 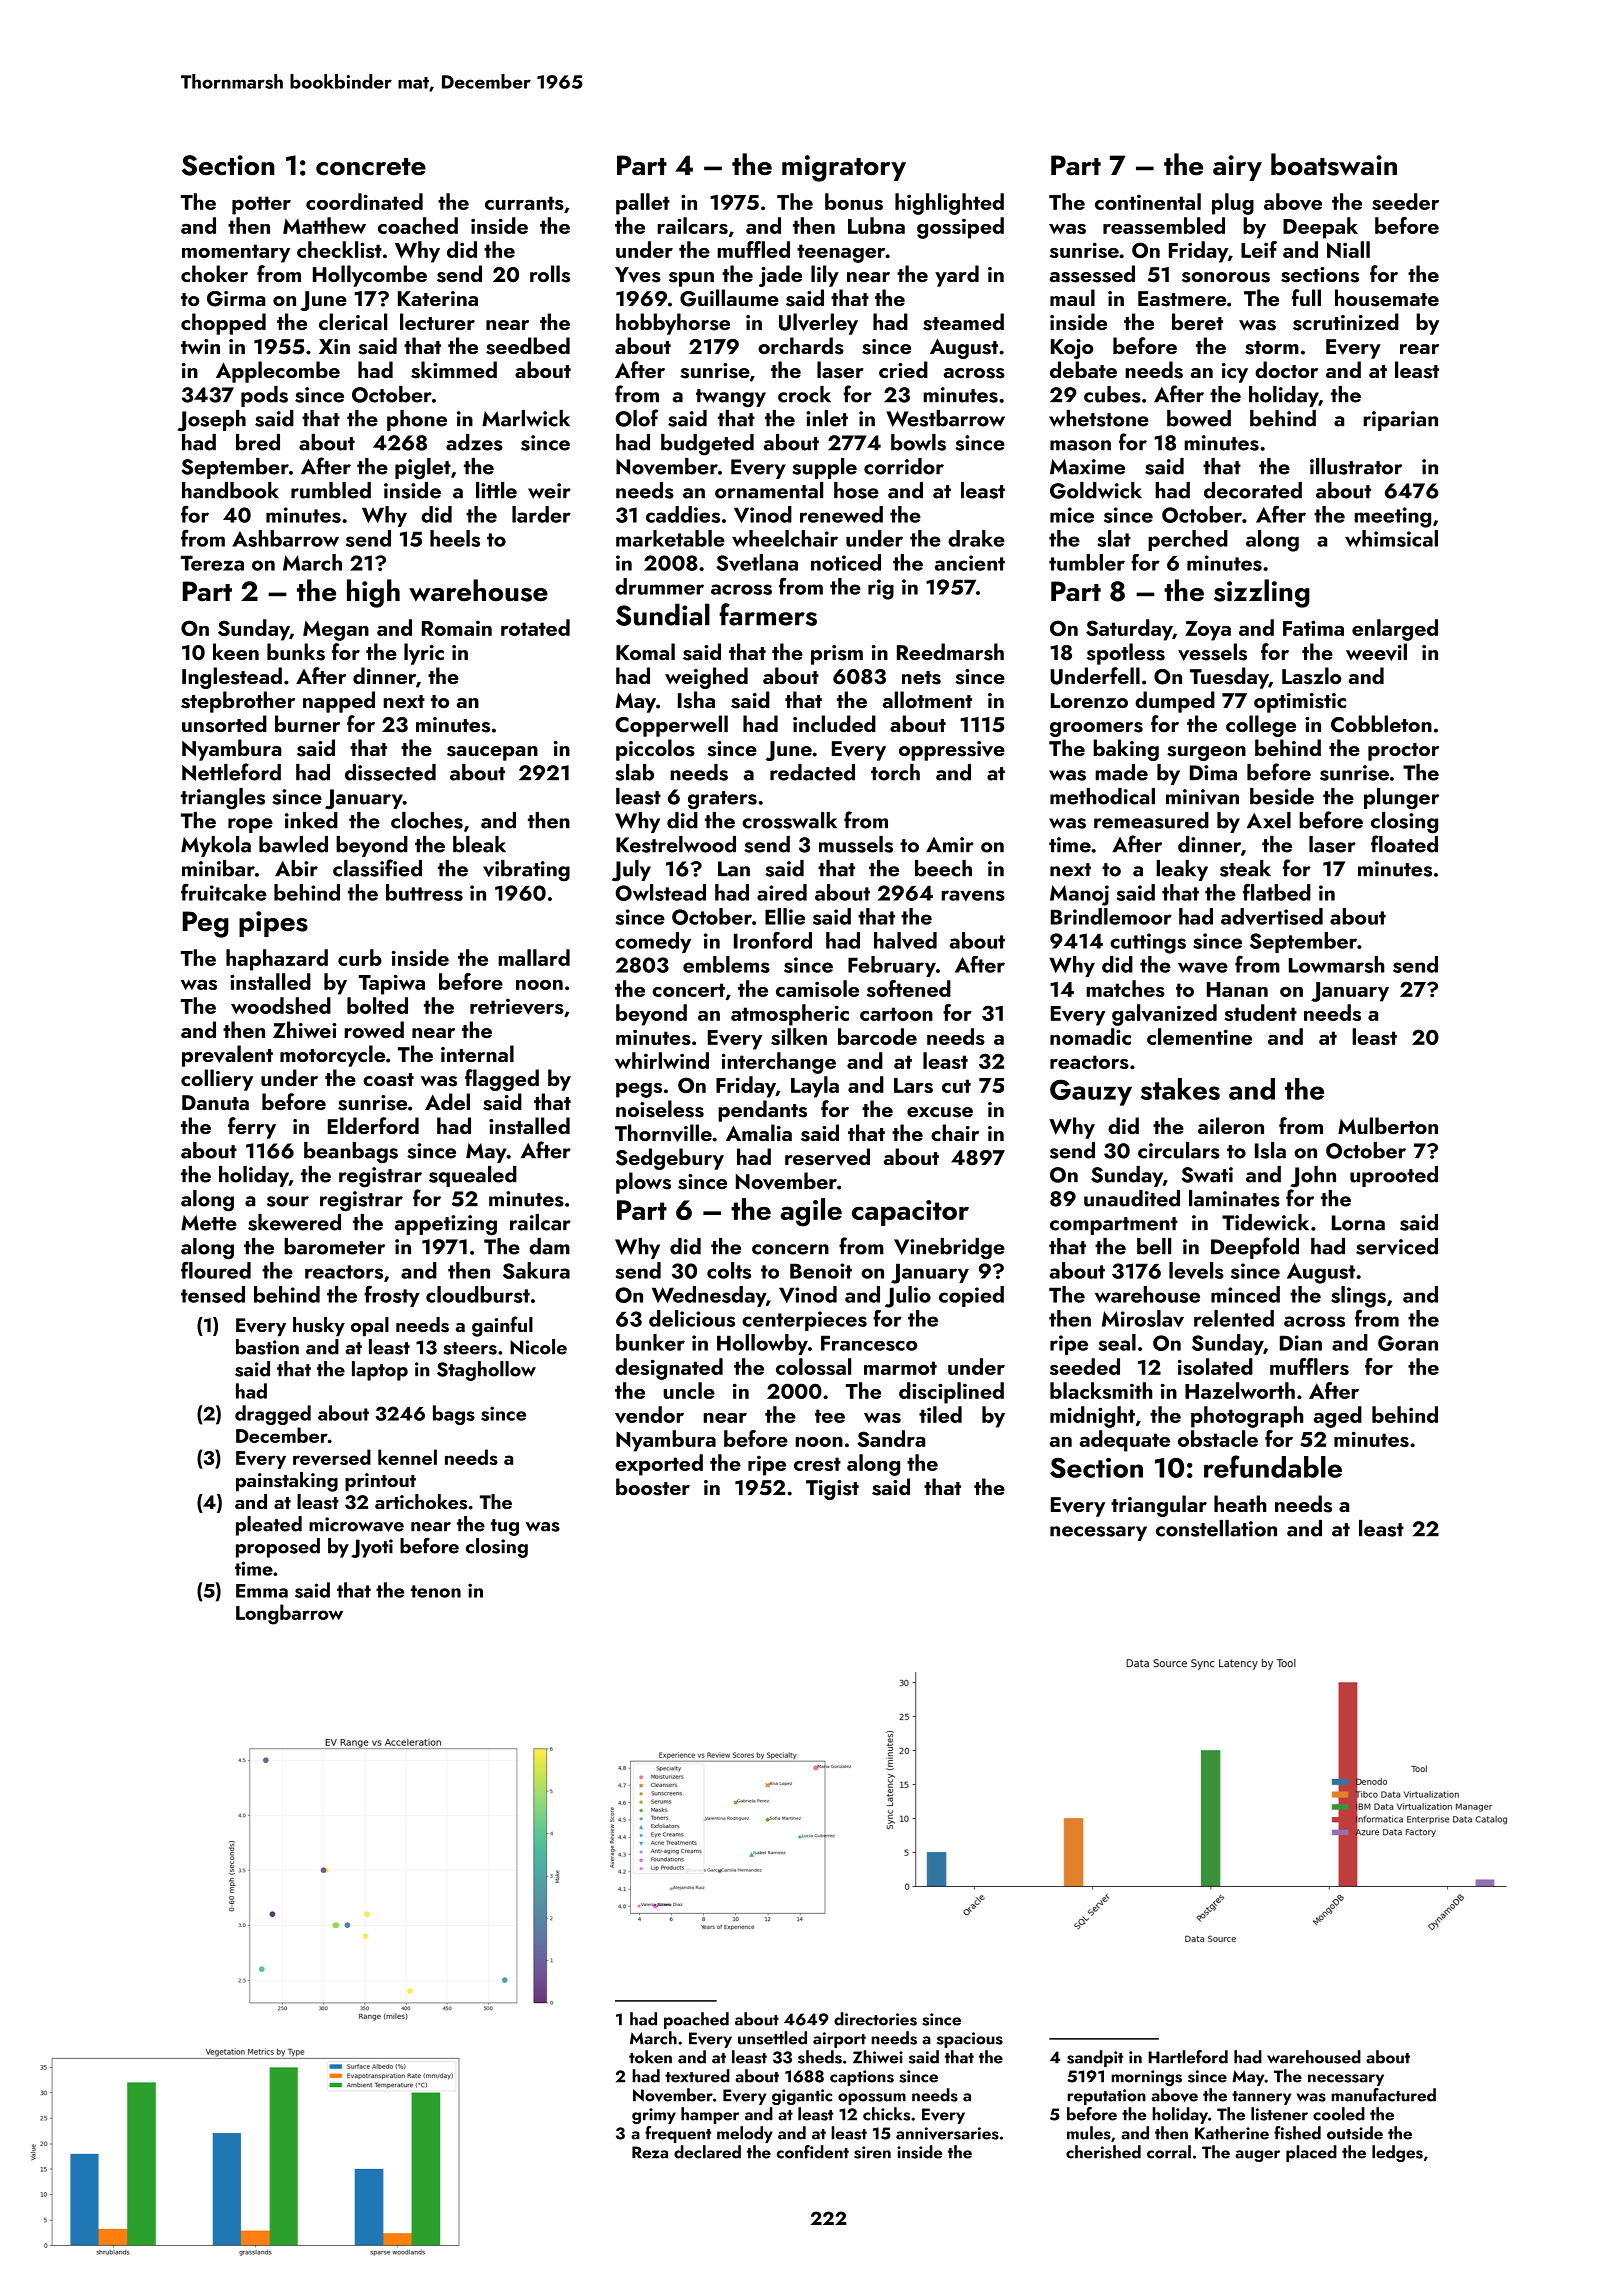 What do you see at coordinates (649, 1415) in the page?
I see `vendor` at bounding box center [649, 1415].
